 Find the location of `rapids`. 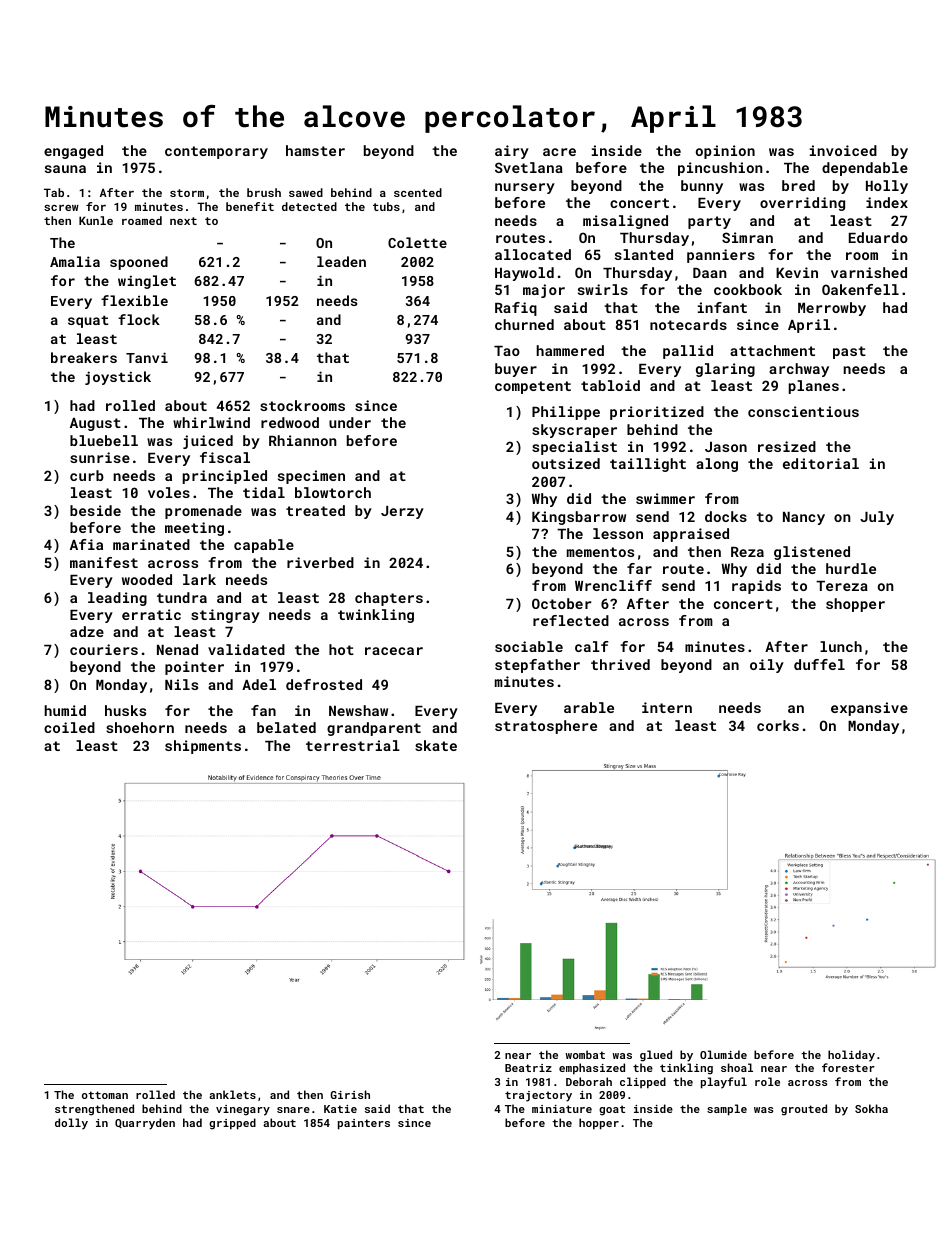

rapids is located at coordinates (756, 587).
